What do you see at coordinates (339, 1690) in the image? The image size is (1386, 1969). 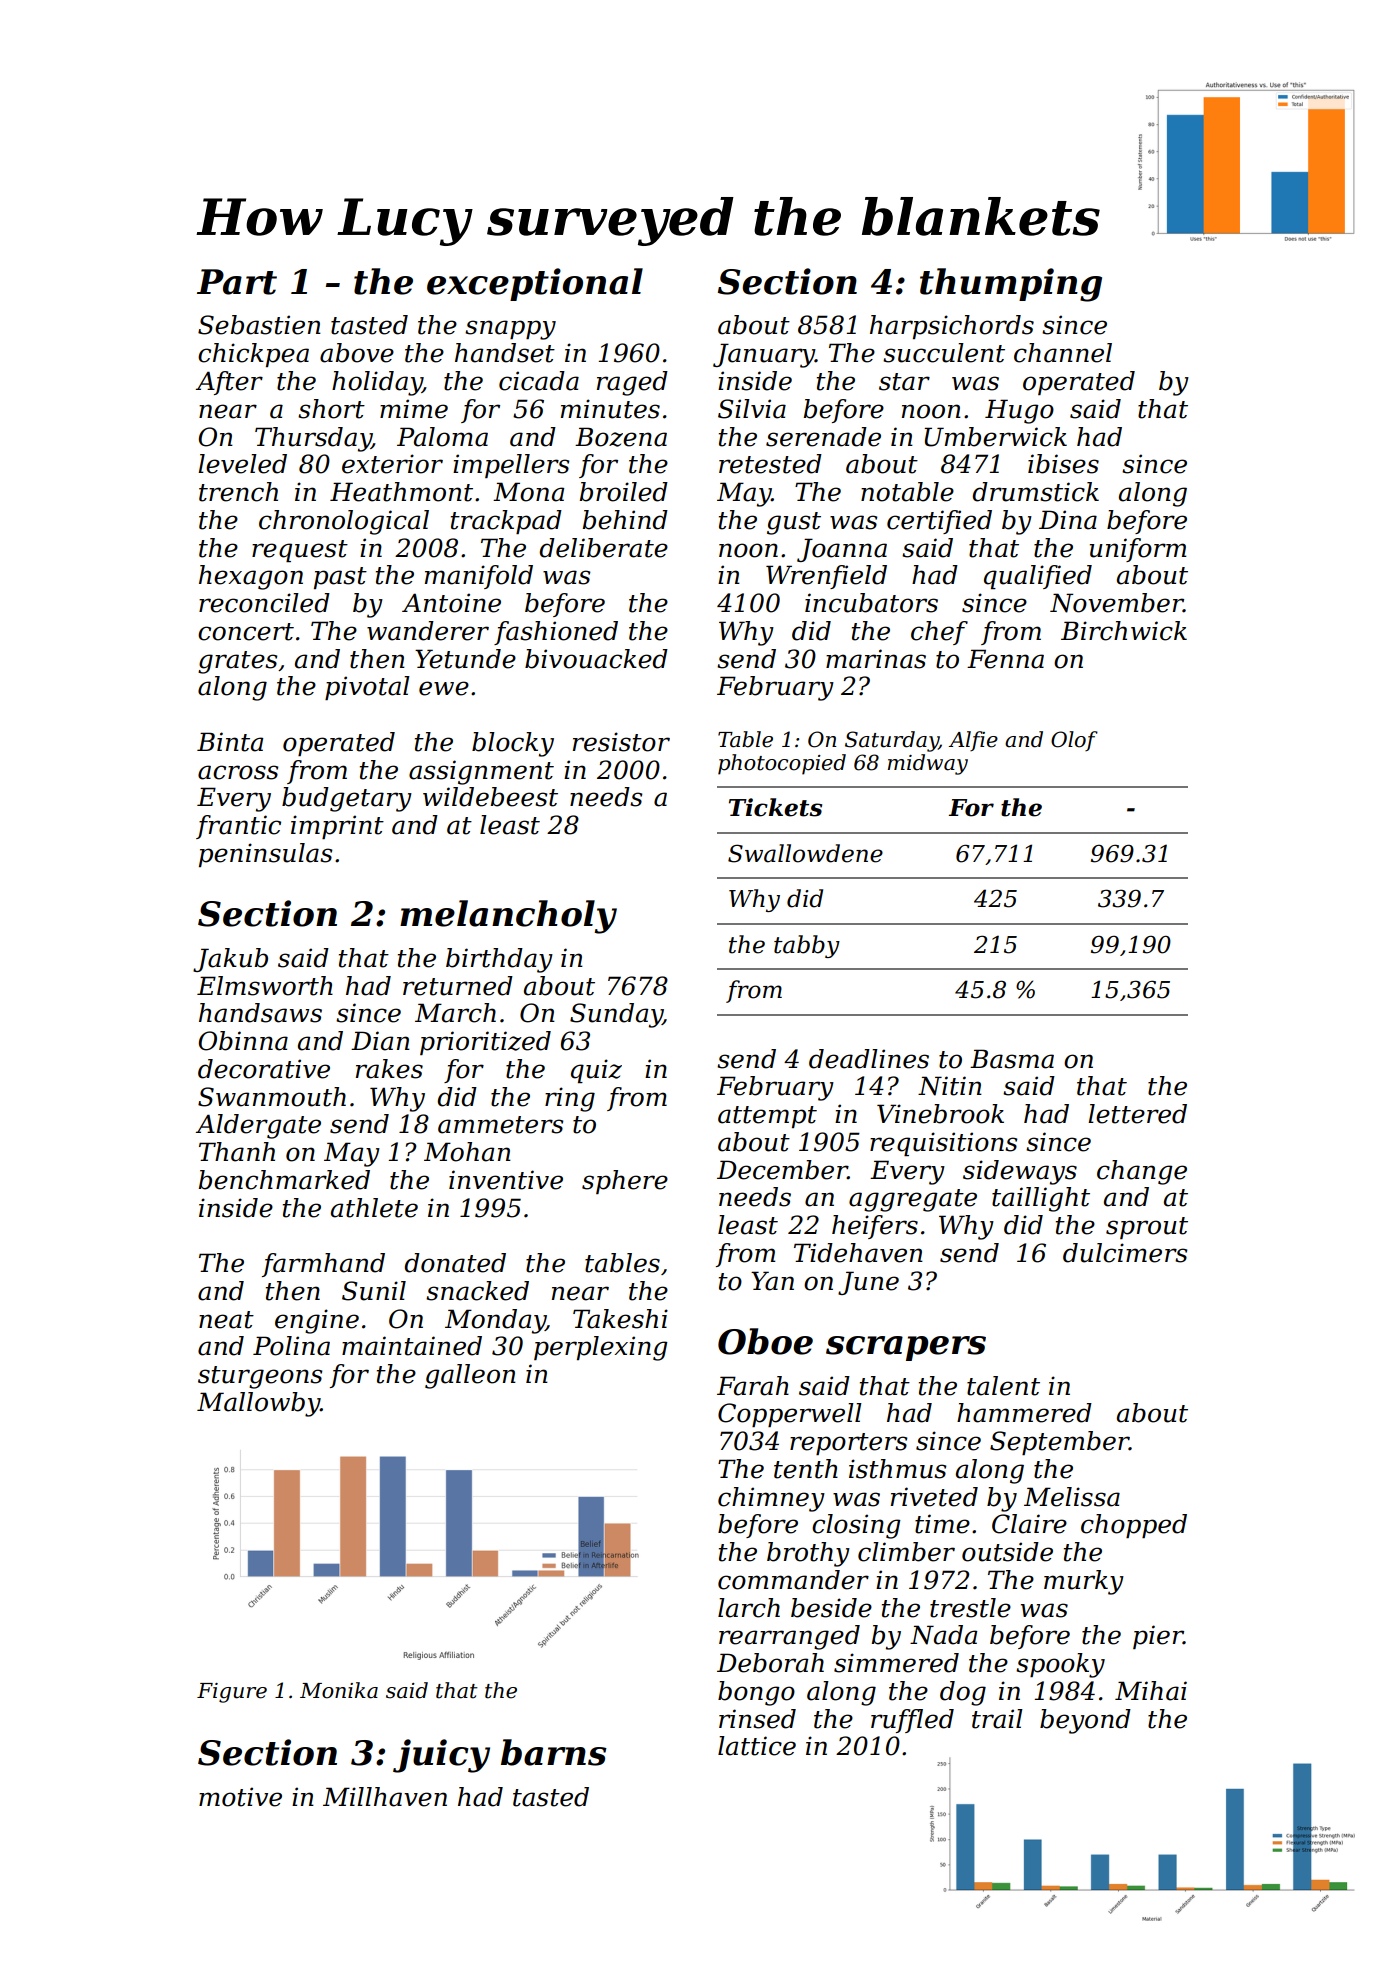 I see `Monika` at bounding box center [339, 1690].
